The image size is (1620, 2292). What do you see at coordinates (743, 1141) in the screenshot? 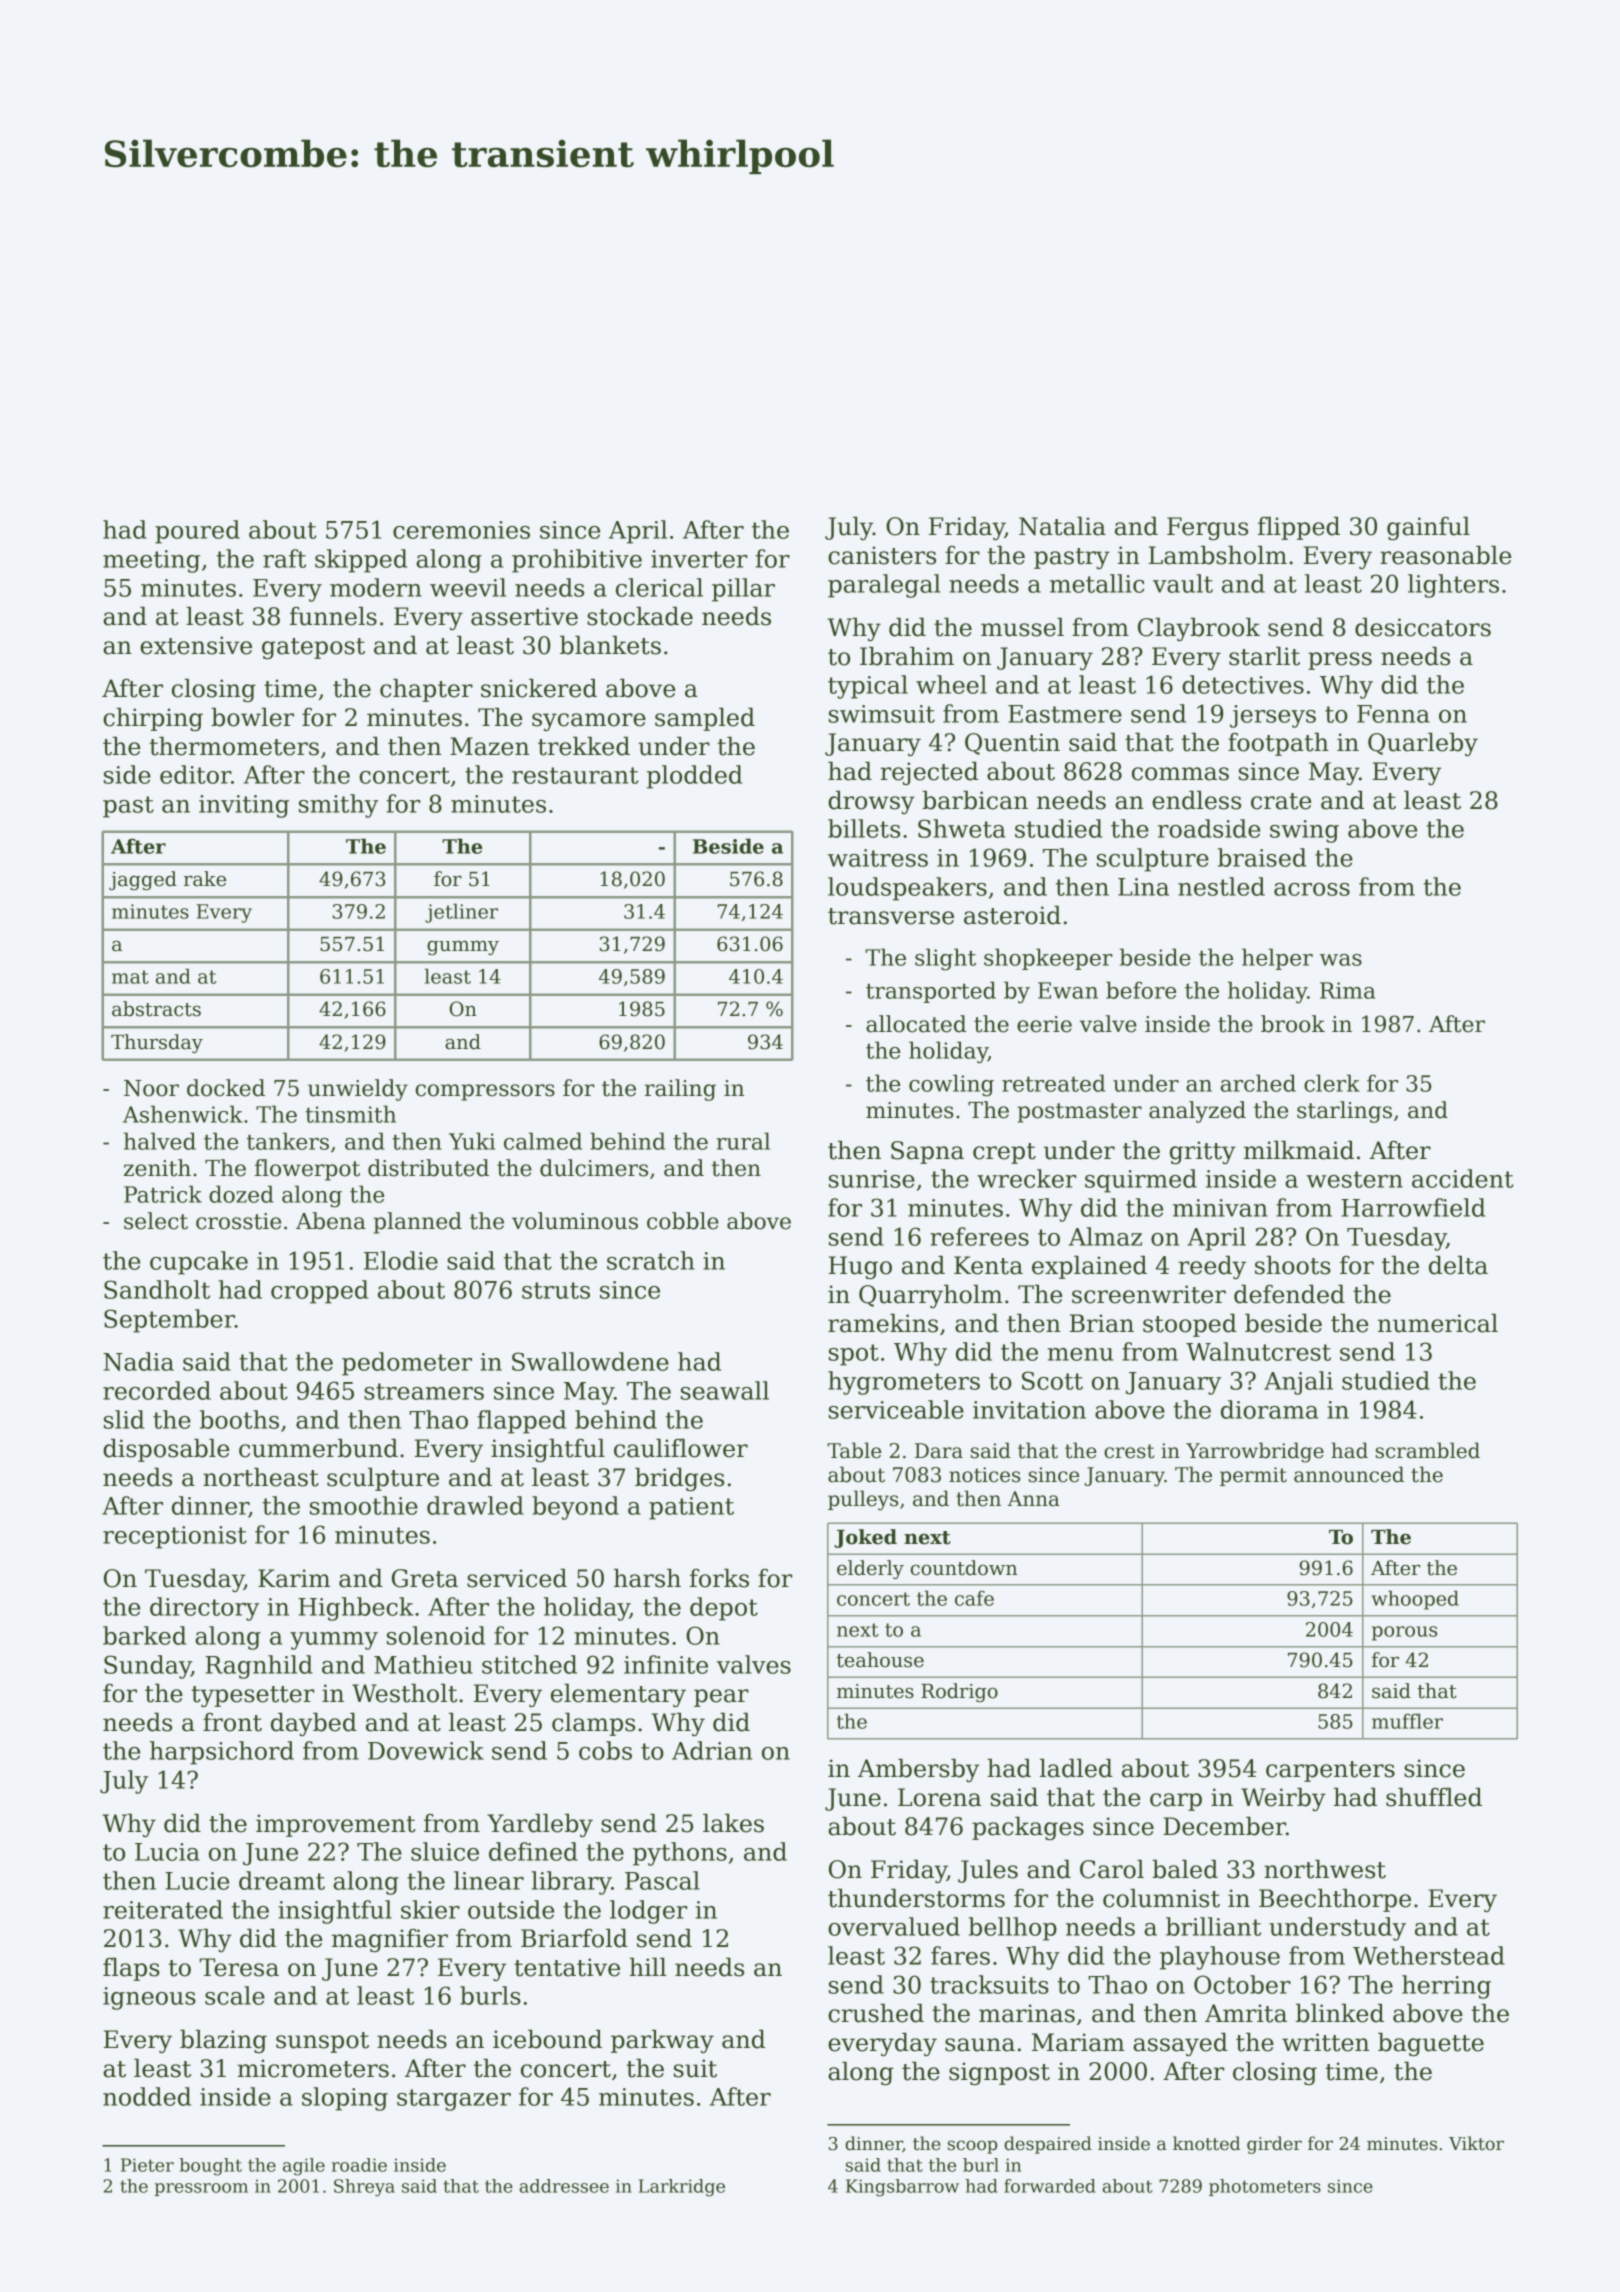
I see `rural` at bounding box center [743, 1141].
